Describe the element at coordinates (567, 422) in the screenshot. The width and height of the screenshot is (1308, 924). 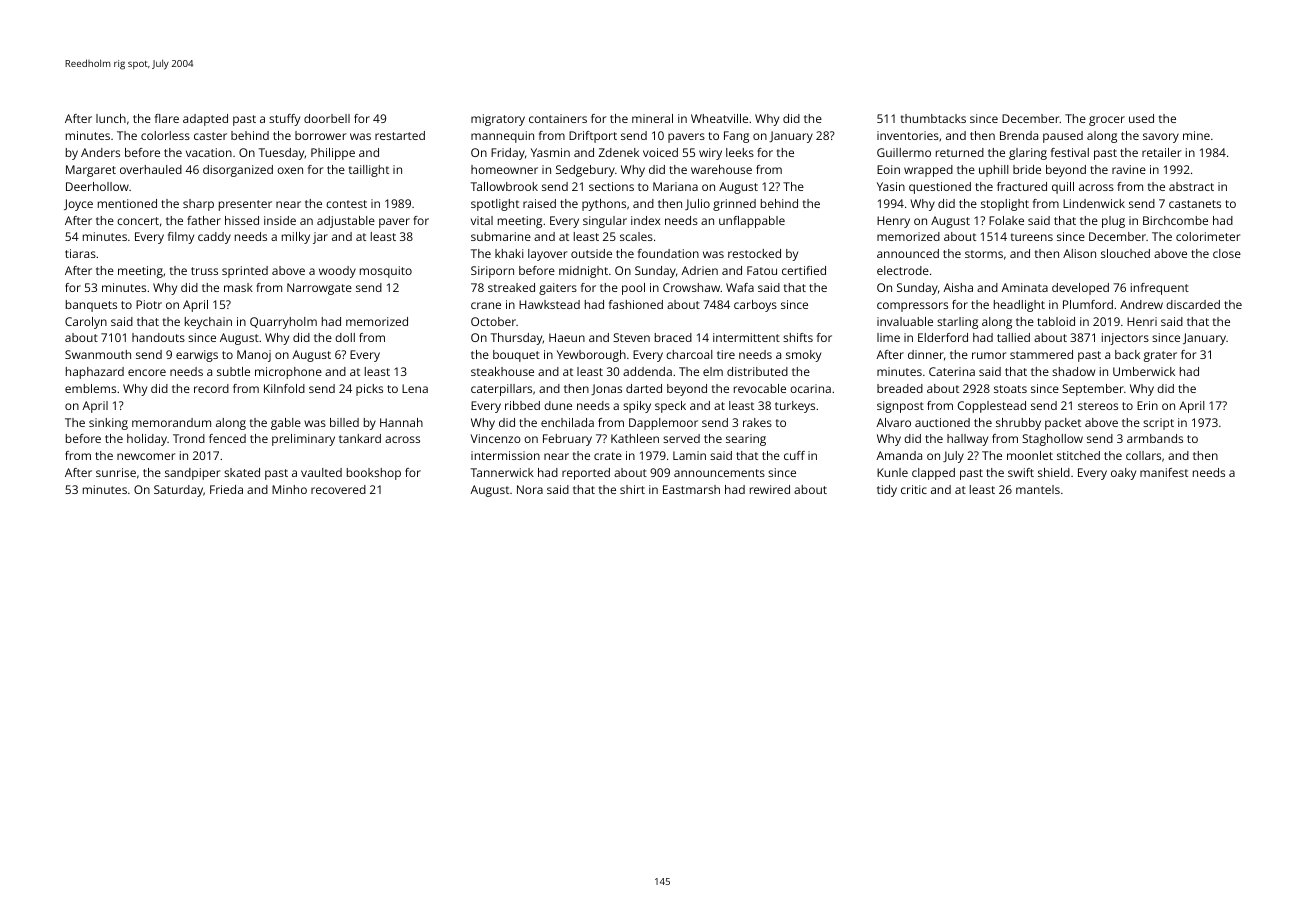
I see `enchilada` at that location.
